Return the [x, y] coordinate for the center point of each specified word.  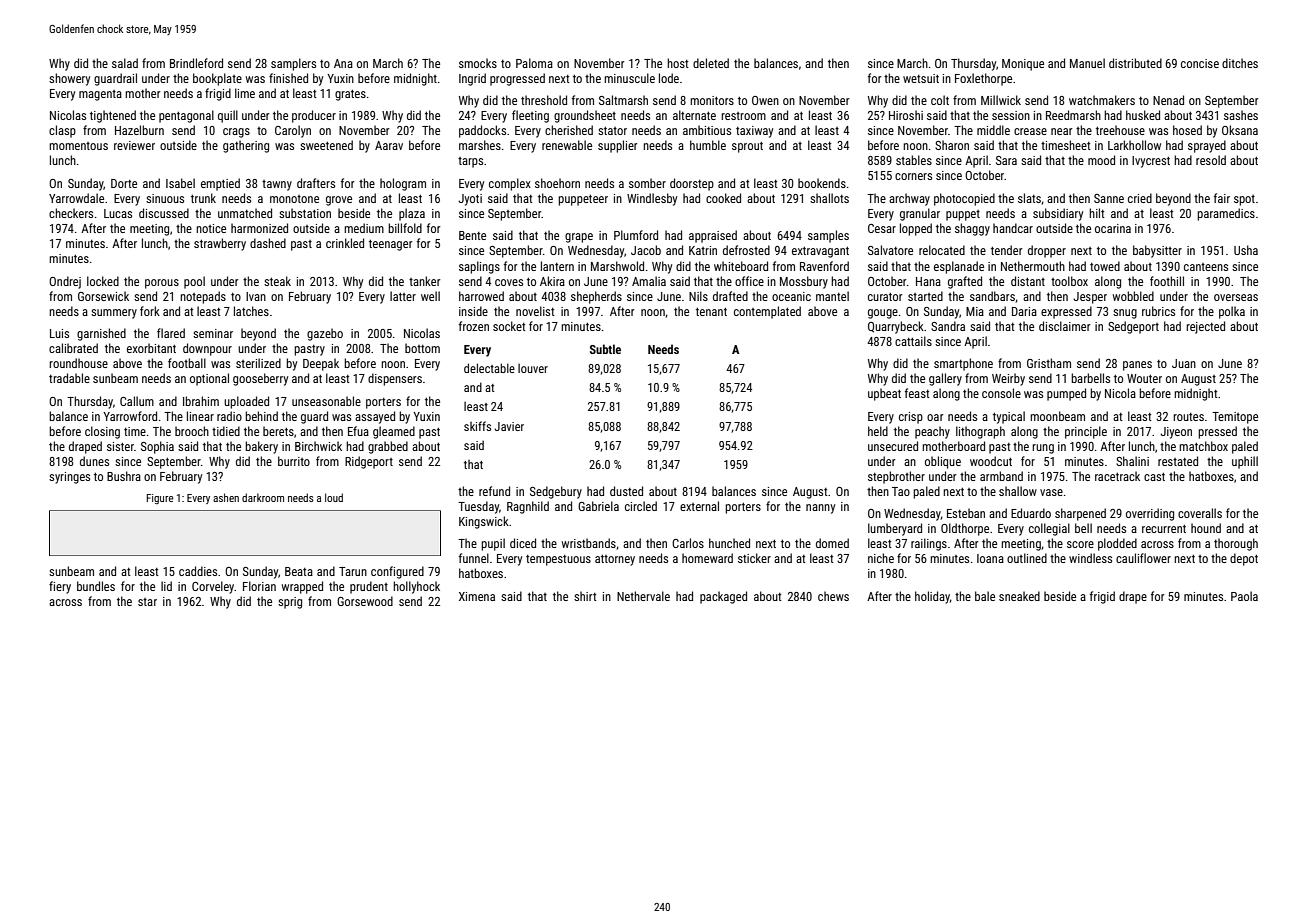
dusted [626, 491]
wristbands [589, 543]
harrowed [481, 296]
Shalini [1132, 461]
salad [125, 63]
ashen [226, 497]
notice [211, 228]
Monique [1023, 65]
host [678, 63]
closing [102, 432]
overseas [1236, 297]
